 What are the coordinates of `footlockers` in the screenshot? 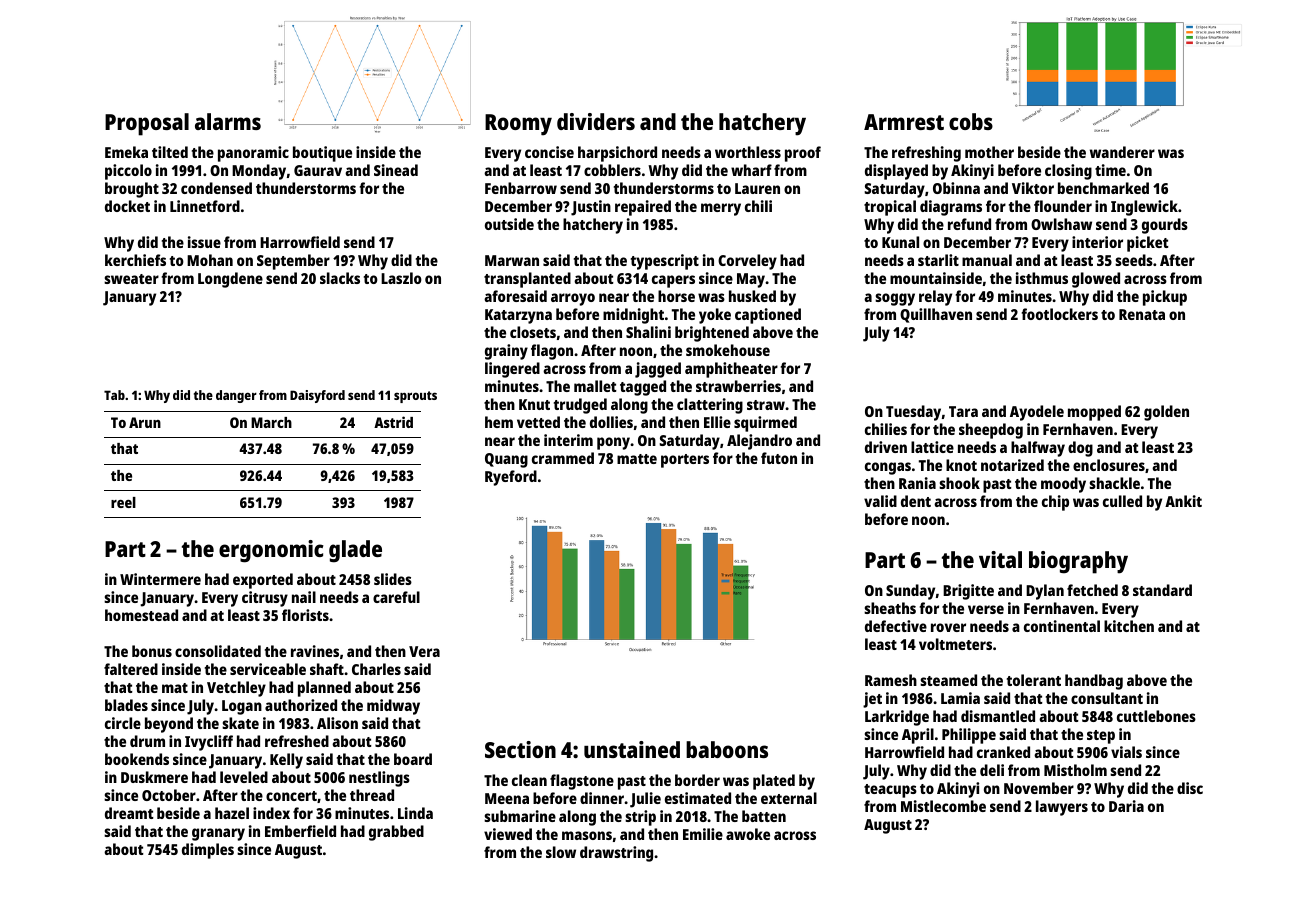 It's located at (1060, 314).
